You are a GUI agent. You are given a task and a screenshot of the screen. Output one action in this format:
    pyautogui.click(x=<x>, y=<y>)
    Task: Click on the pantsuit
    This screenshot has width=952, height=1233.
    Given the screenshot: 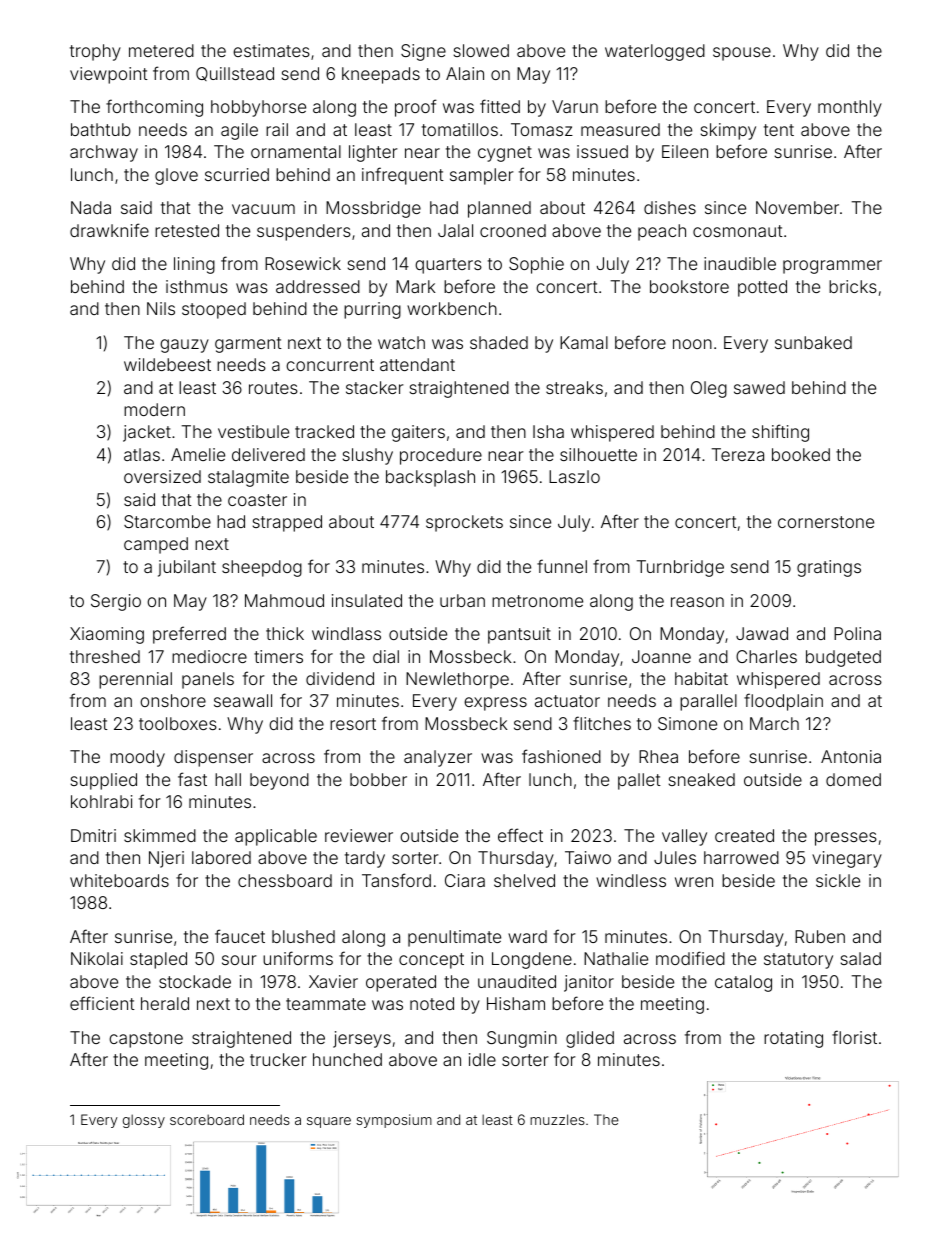 What is the action you would take?
    pyautogui.click(x=519, y=635)
